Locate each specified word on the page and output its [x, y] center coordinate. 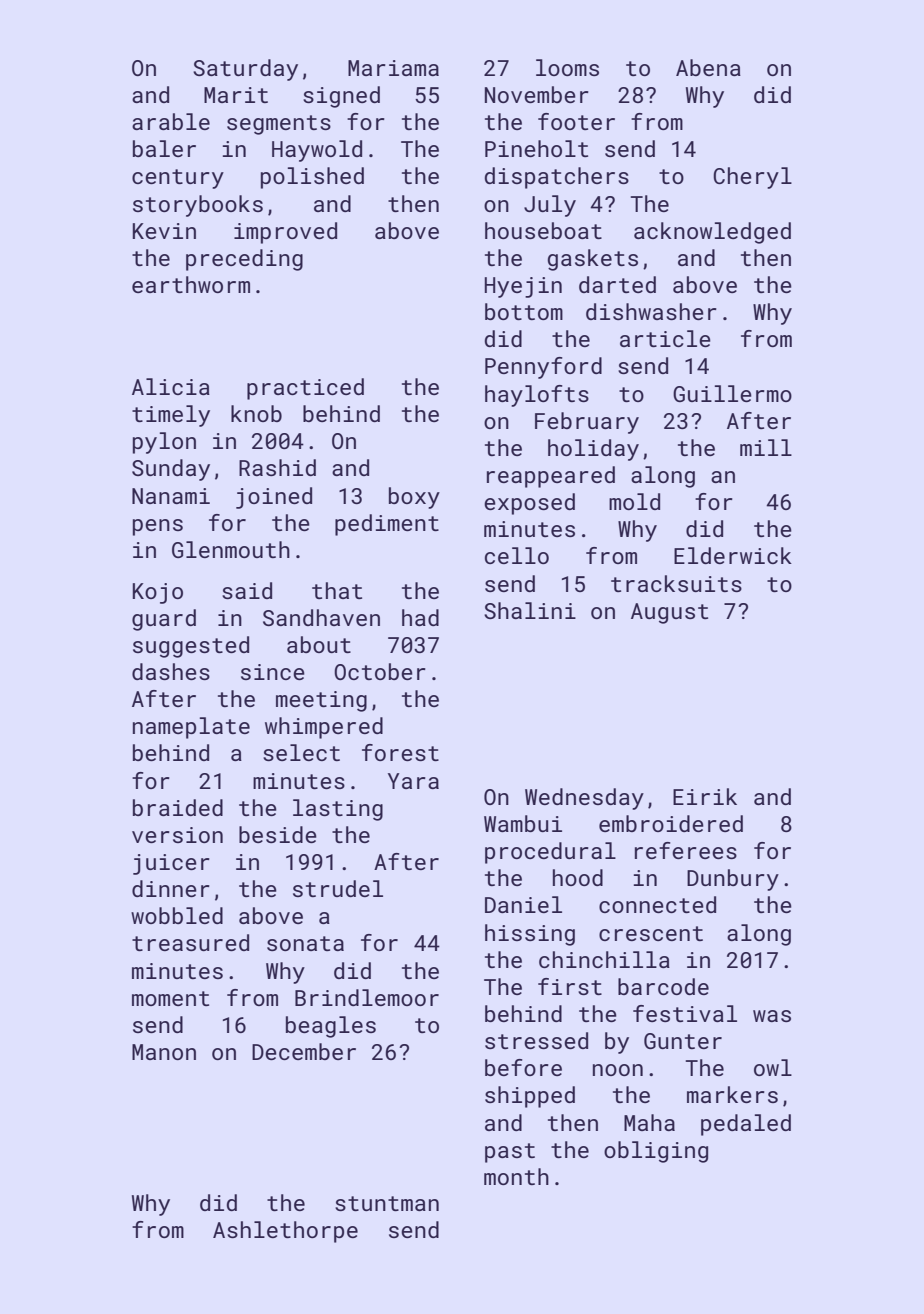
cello [517, 555]
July [550, 206]
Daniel [523, 904]
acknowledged [712, 233]
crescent [651, 933]
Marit [236, 95]
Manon [164, 1052]
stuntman [387, 1203]
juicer [171, 864]
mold [634, 501]
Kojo [158, 593]
